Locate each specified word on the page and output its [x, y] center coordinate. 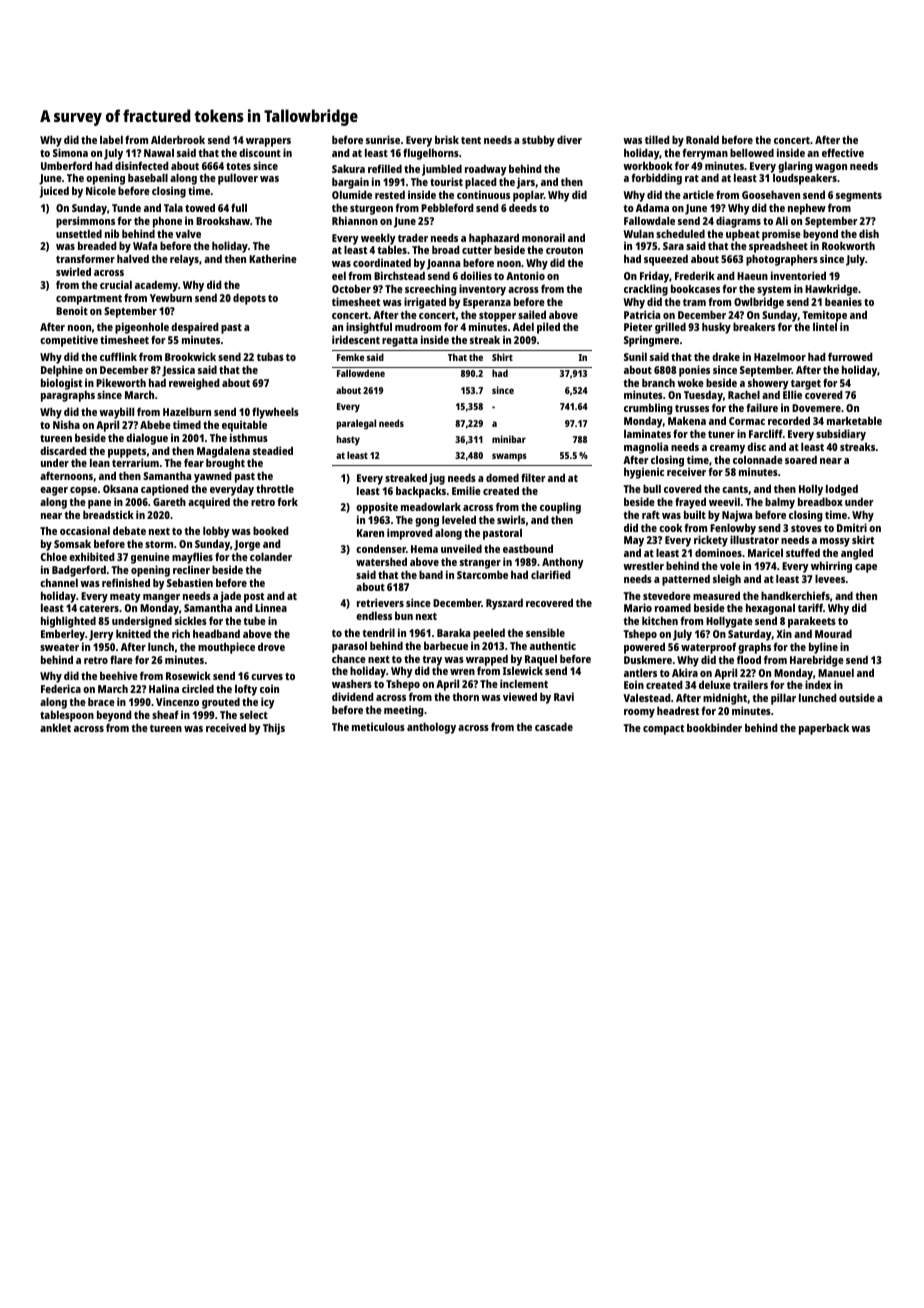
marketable [854, 420]
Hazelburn [187, 411]
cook [670, 527]
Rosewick [188, 675]
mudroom [418, 326]
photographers [782, 260]
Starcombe [482, 574]
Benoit [72, 310]
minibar [509, 439]
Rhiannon [355, 220]
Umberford [66, 165]
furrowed [850, 356]
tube [255, 620]
